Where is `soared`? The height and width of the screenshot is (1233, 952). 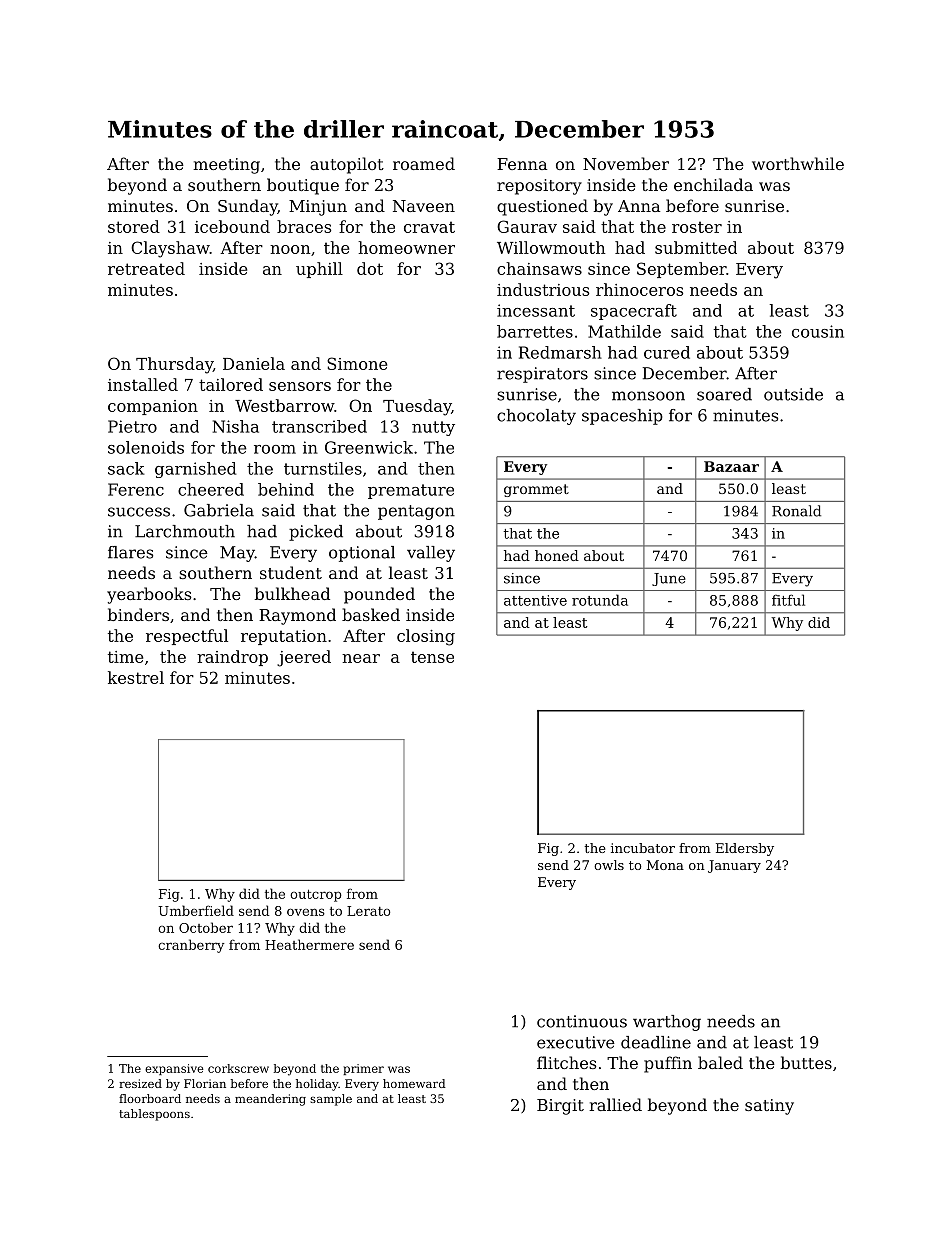
soared is located at coordinates (724, 394).
